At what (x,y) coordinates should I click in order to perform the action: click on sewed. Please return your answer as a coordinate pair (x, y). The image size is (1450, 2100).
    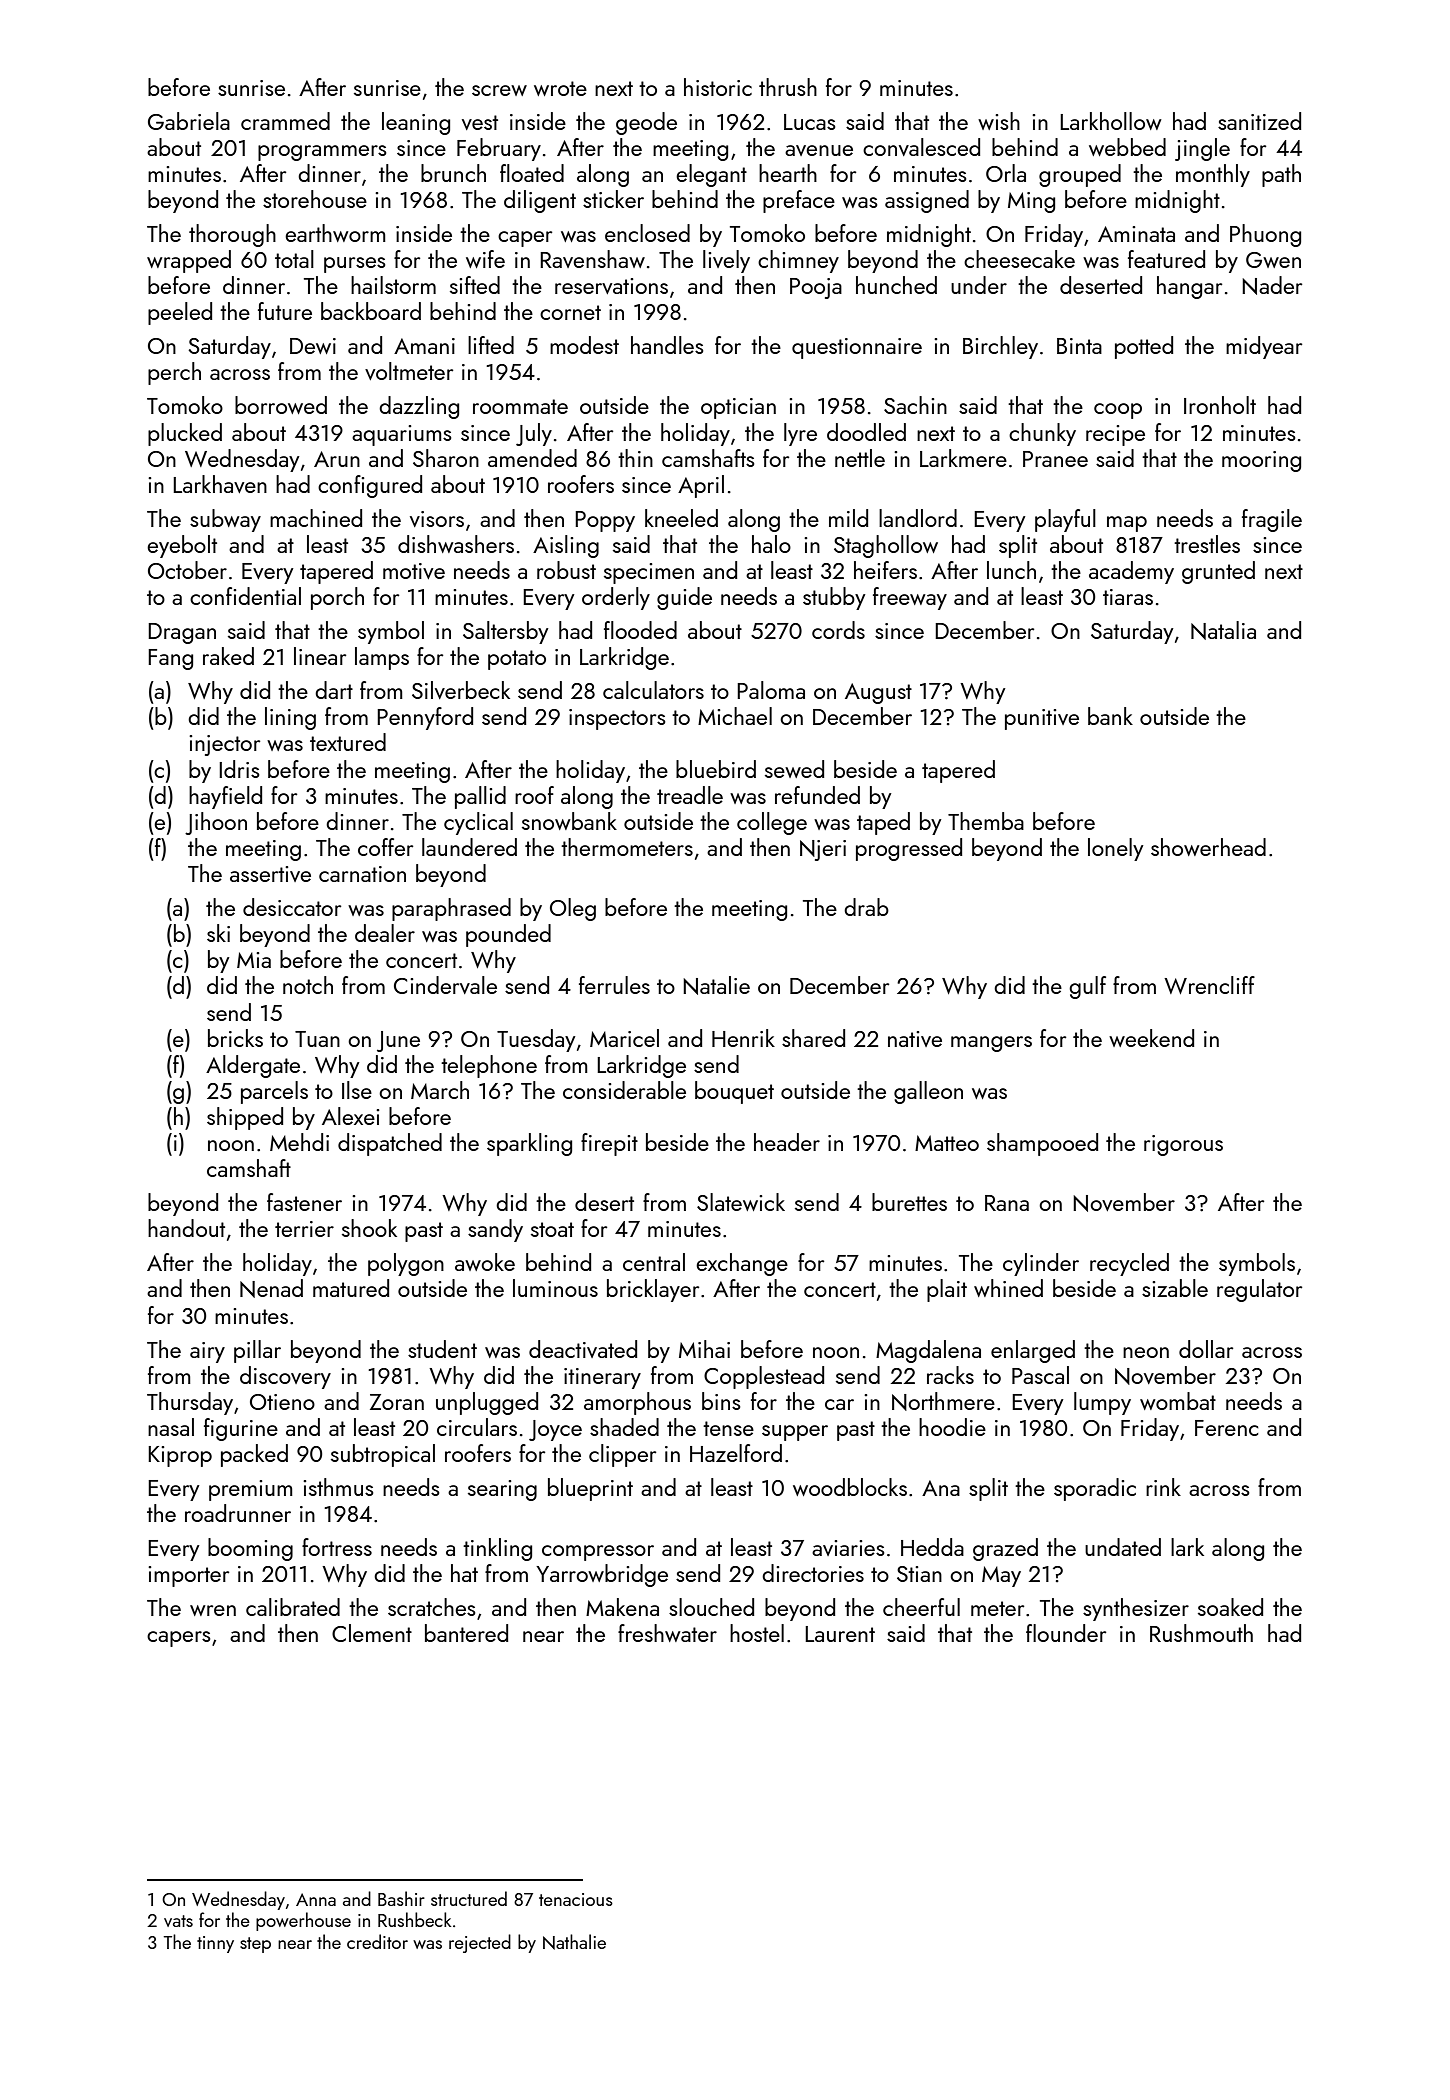
    Looking at the image, I should click on (794, 769).
